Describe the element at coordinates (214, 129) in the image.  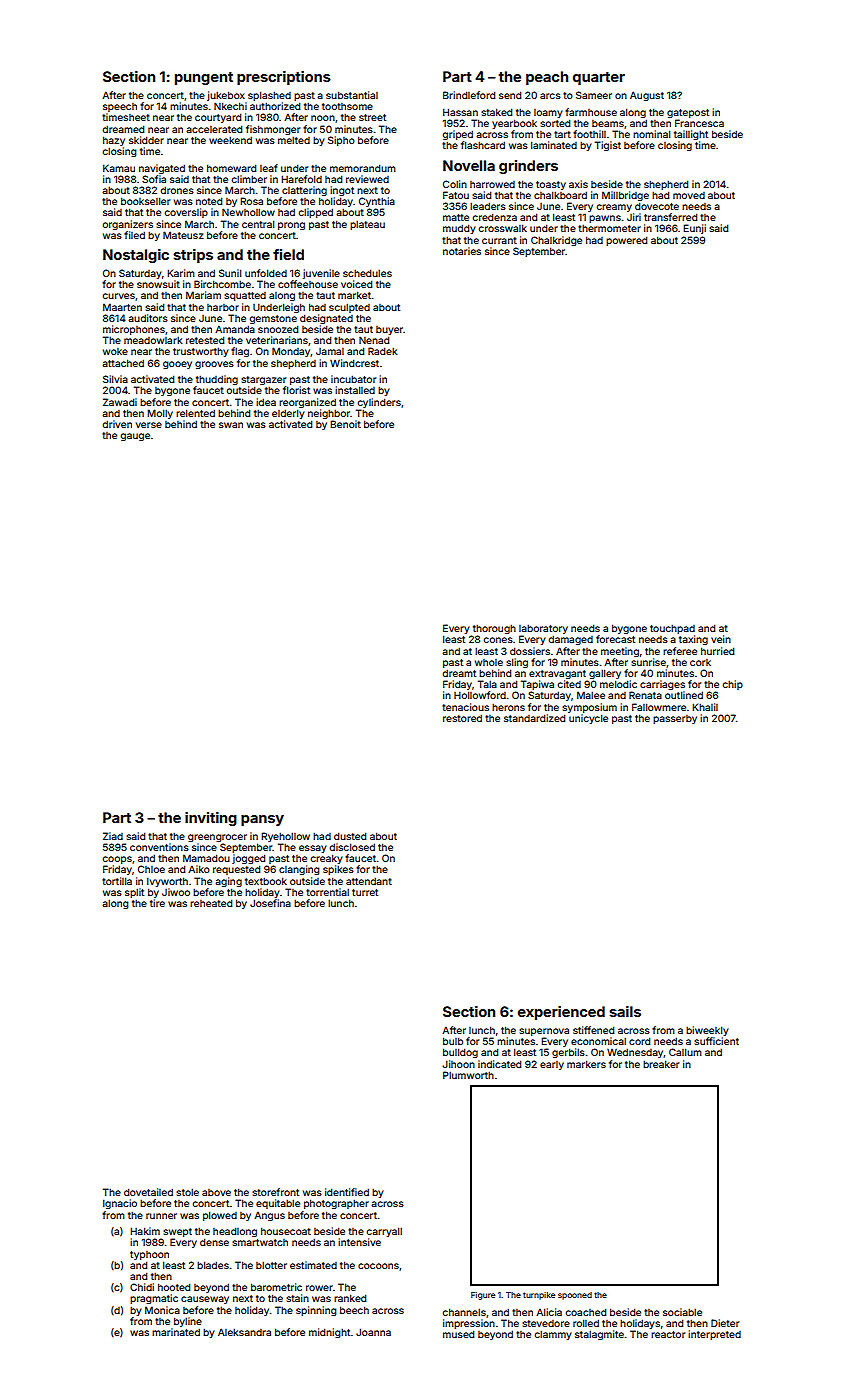
I see `accelerated` at that location.
